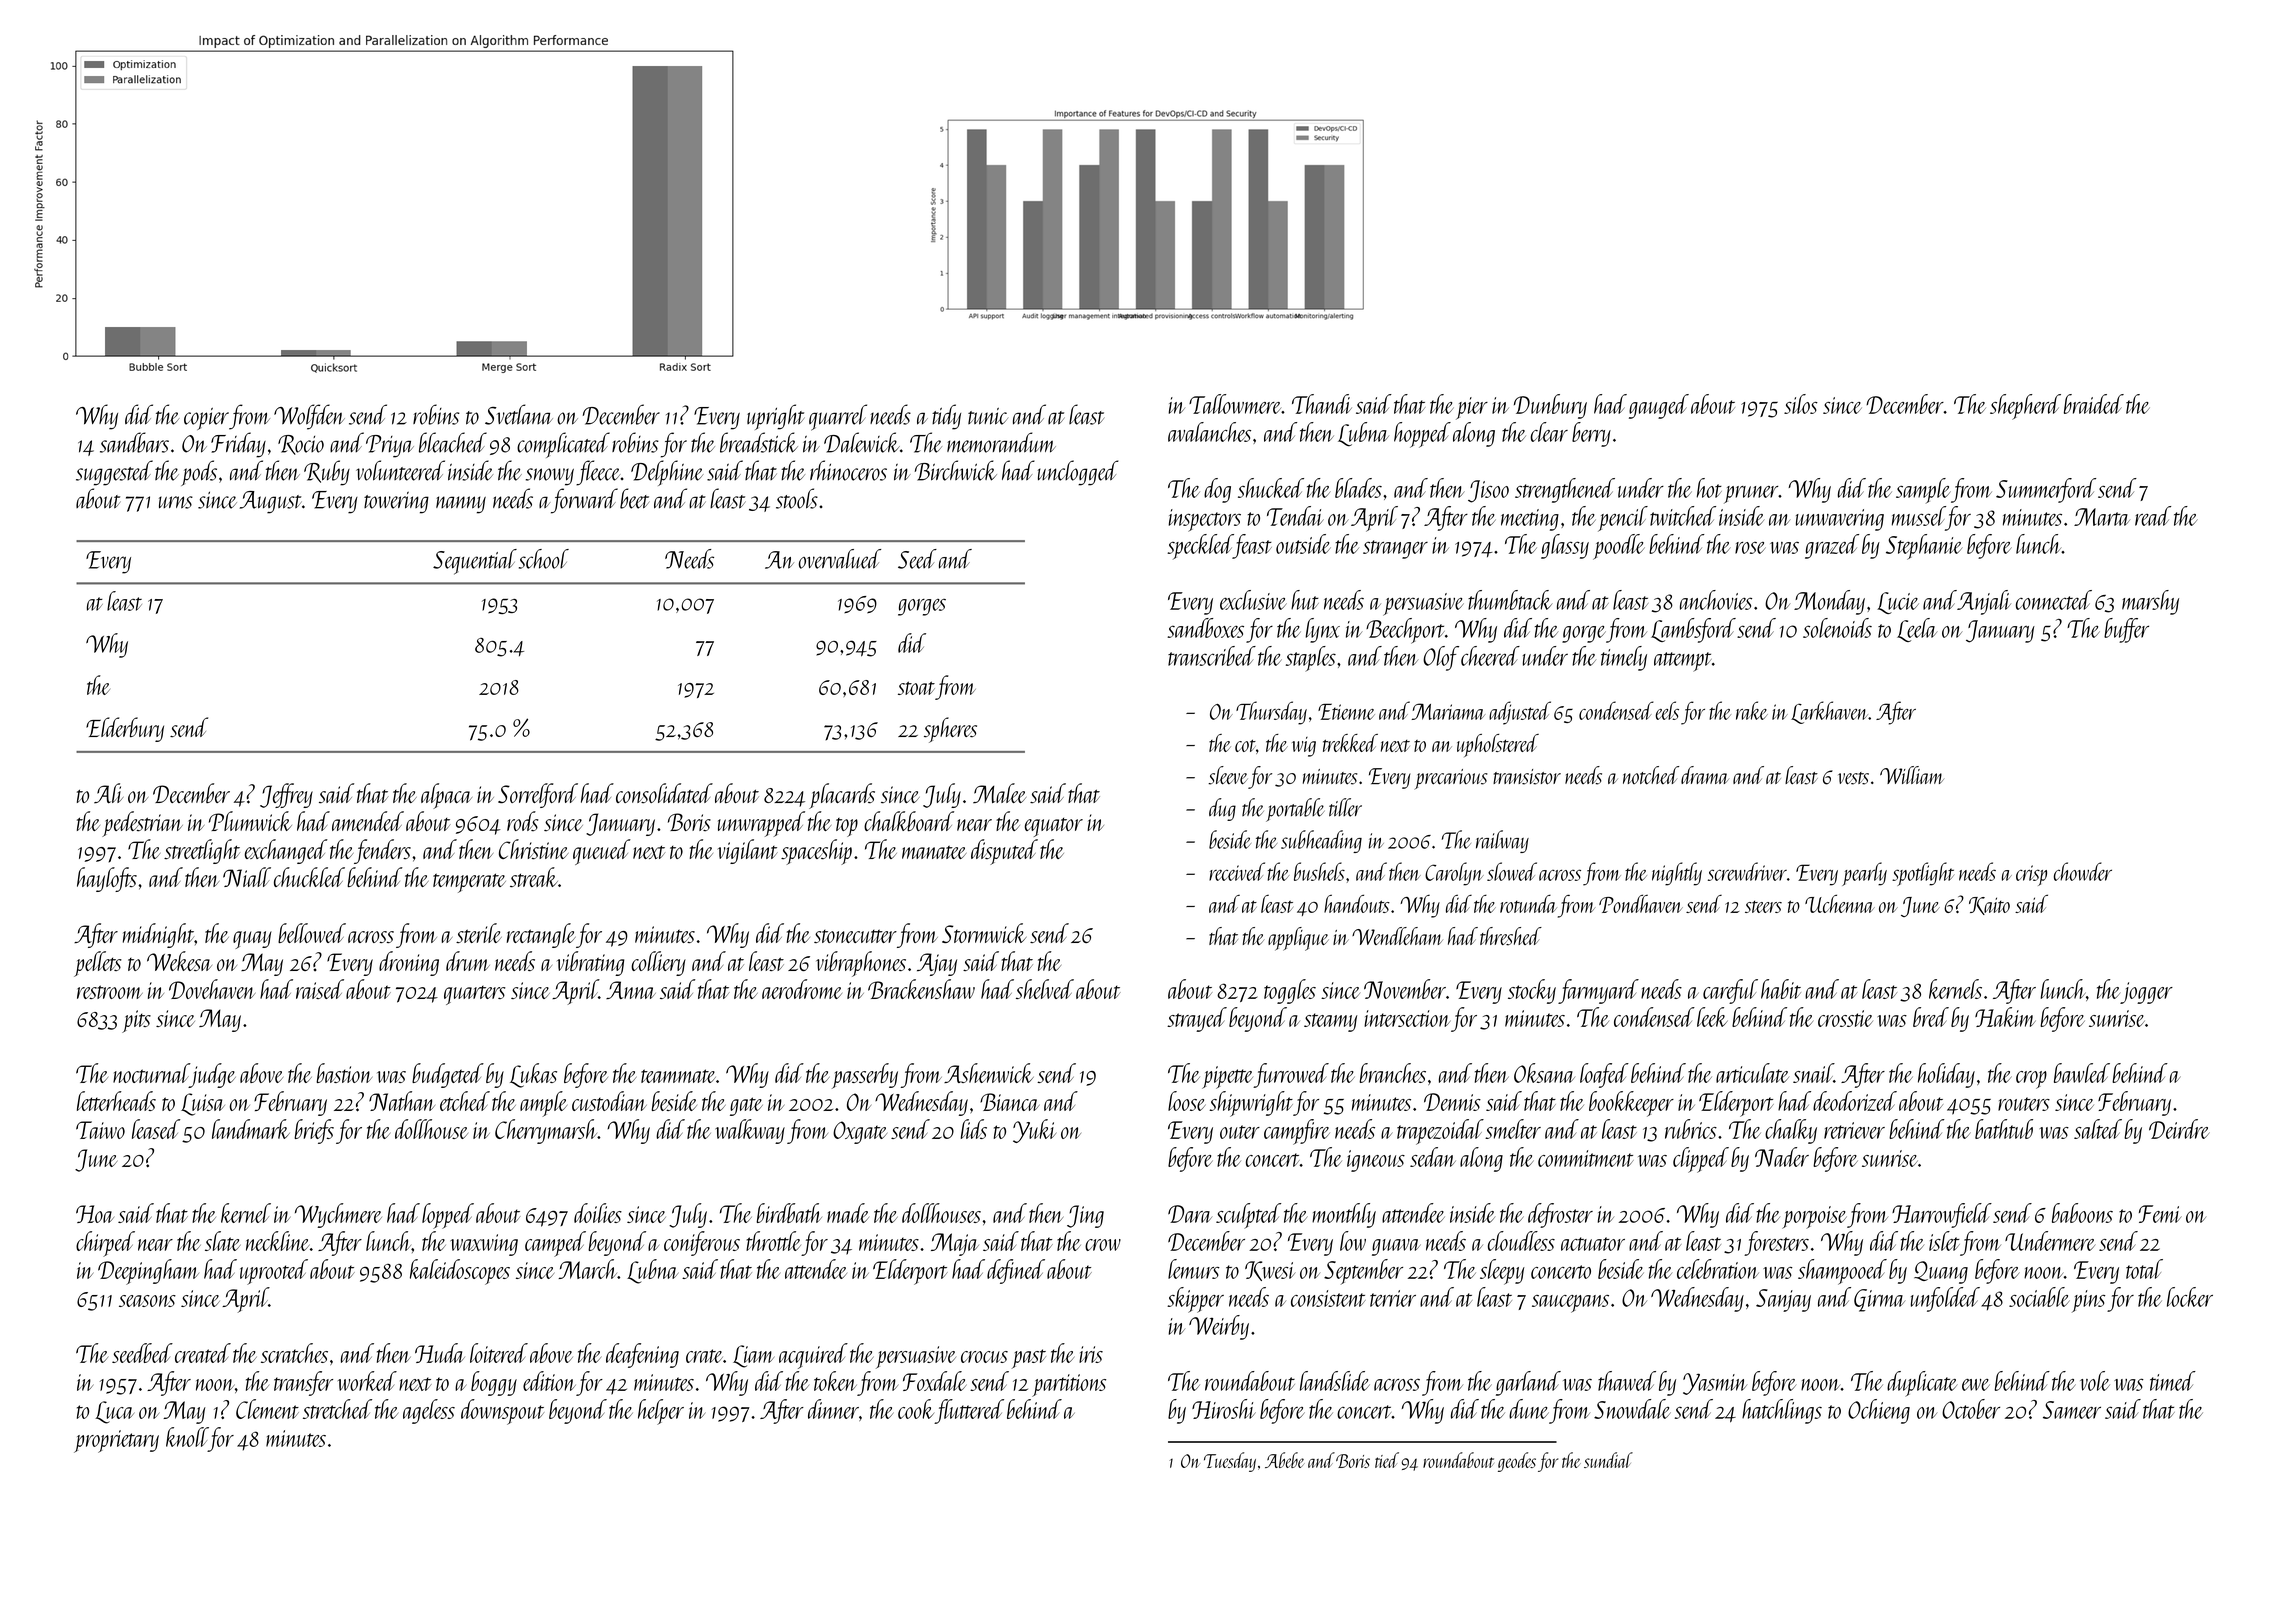  Describe the element at coordinates (544, 559) in the document. I see `school` at that location.
